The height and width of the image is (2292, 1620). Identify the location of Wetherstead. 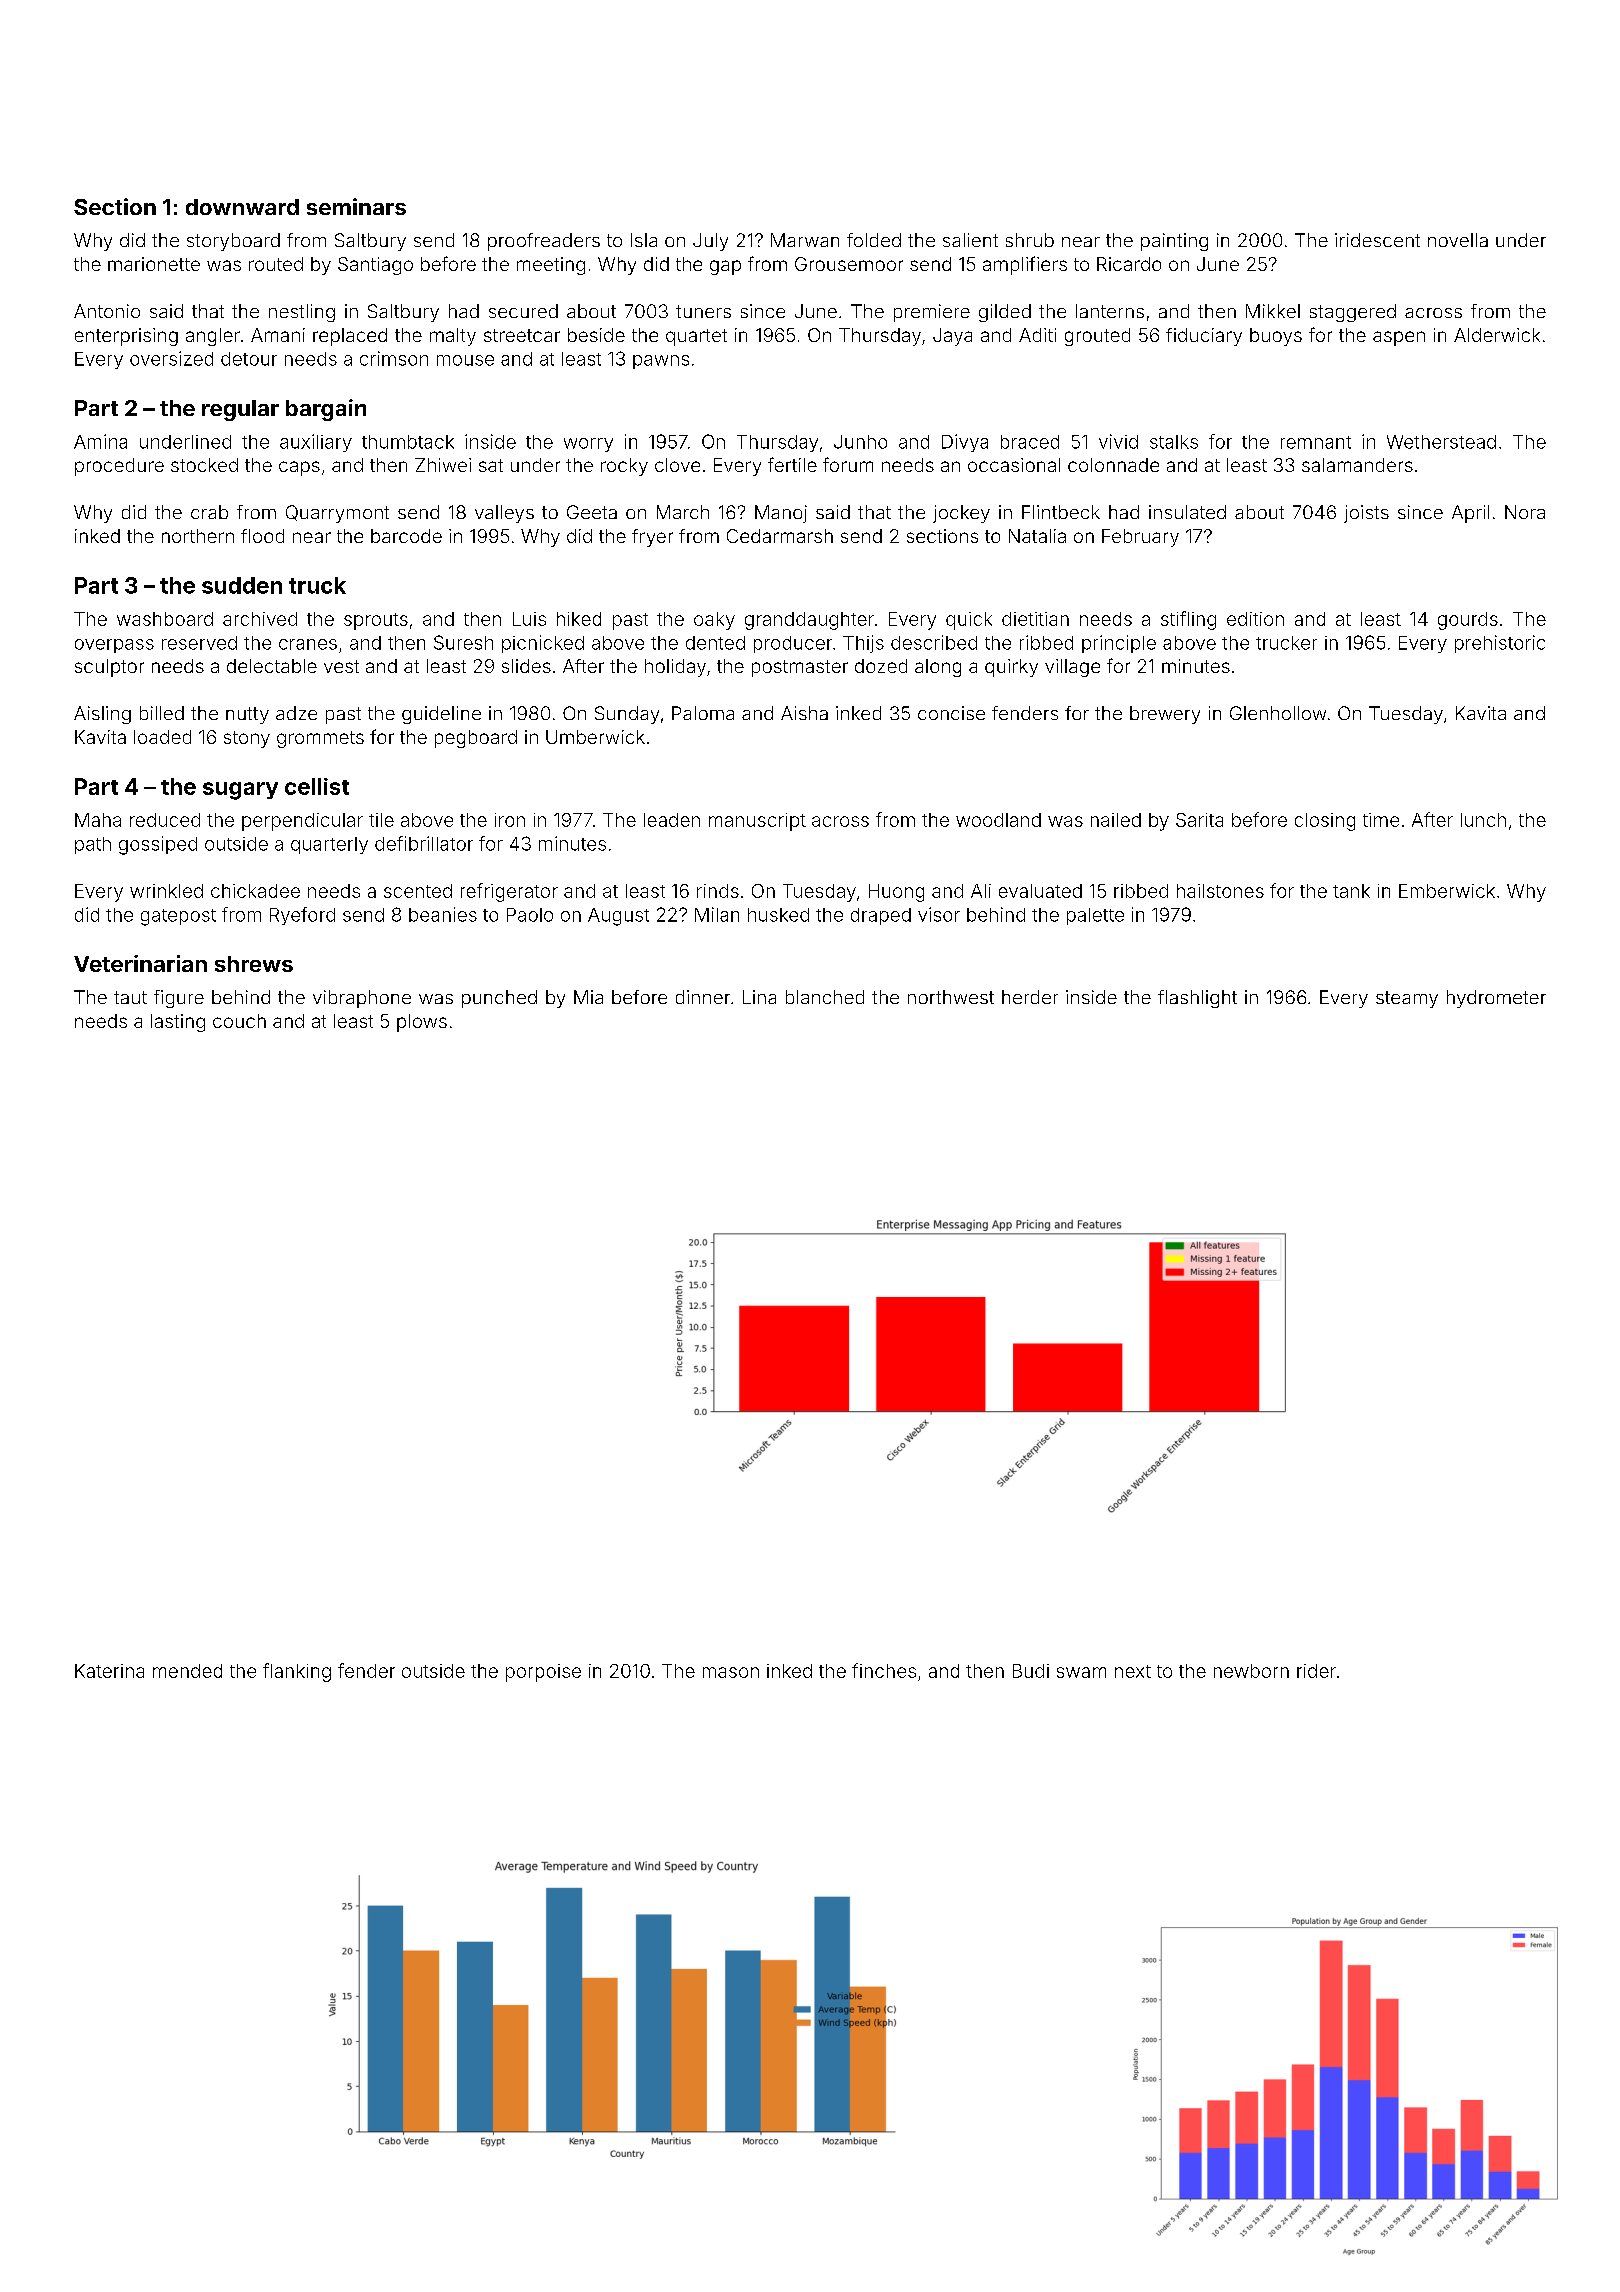
(1441, 442).
